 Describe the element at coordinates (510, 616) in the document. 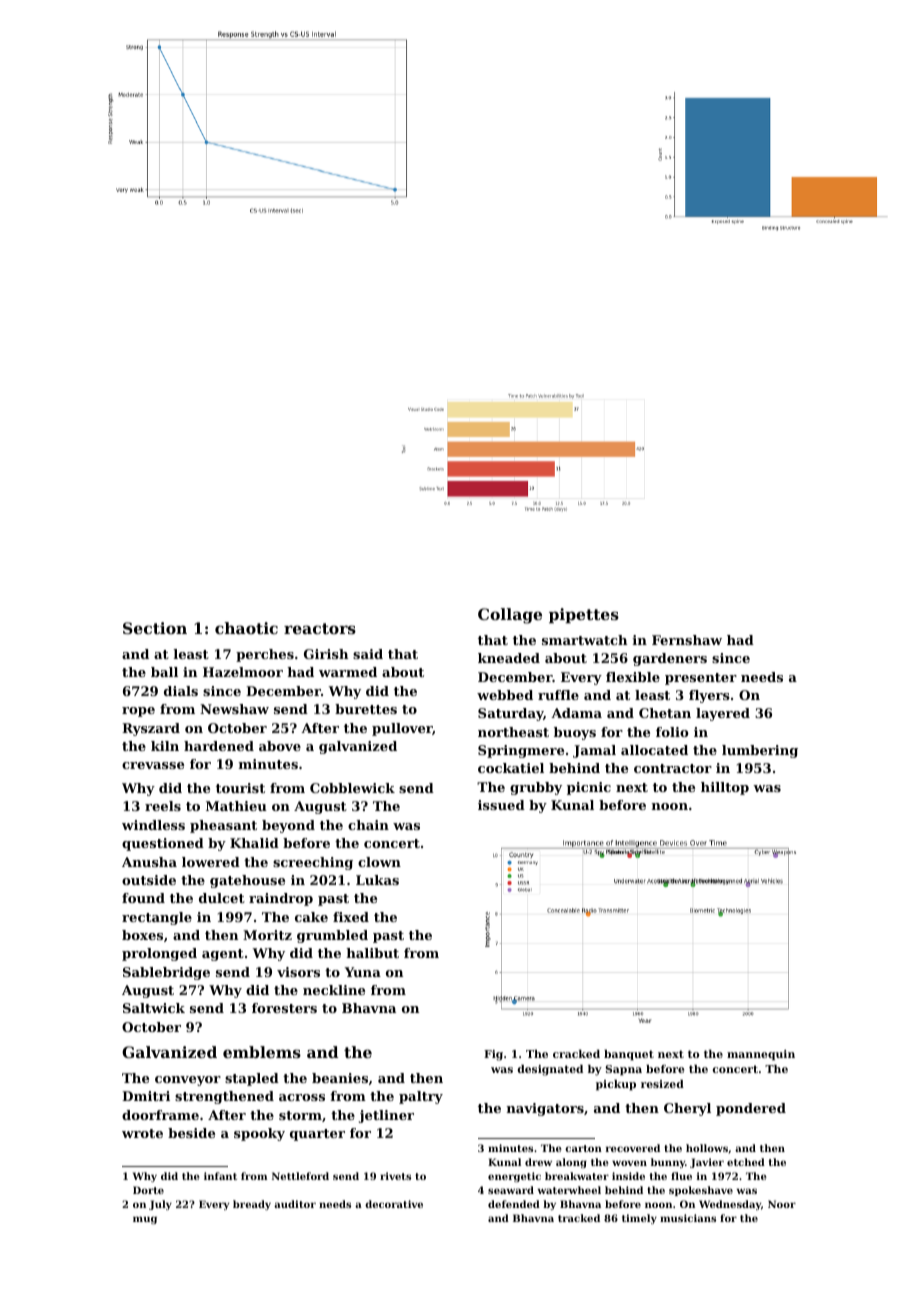

I see `Collage` at that location.
